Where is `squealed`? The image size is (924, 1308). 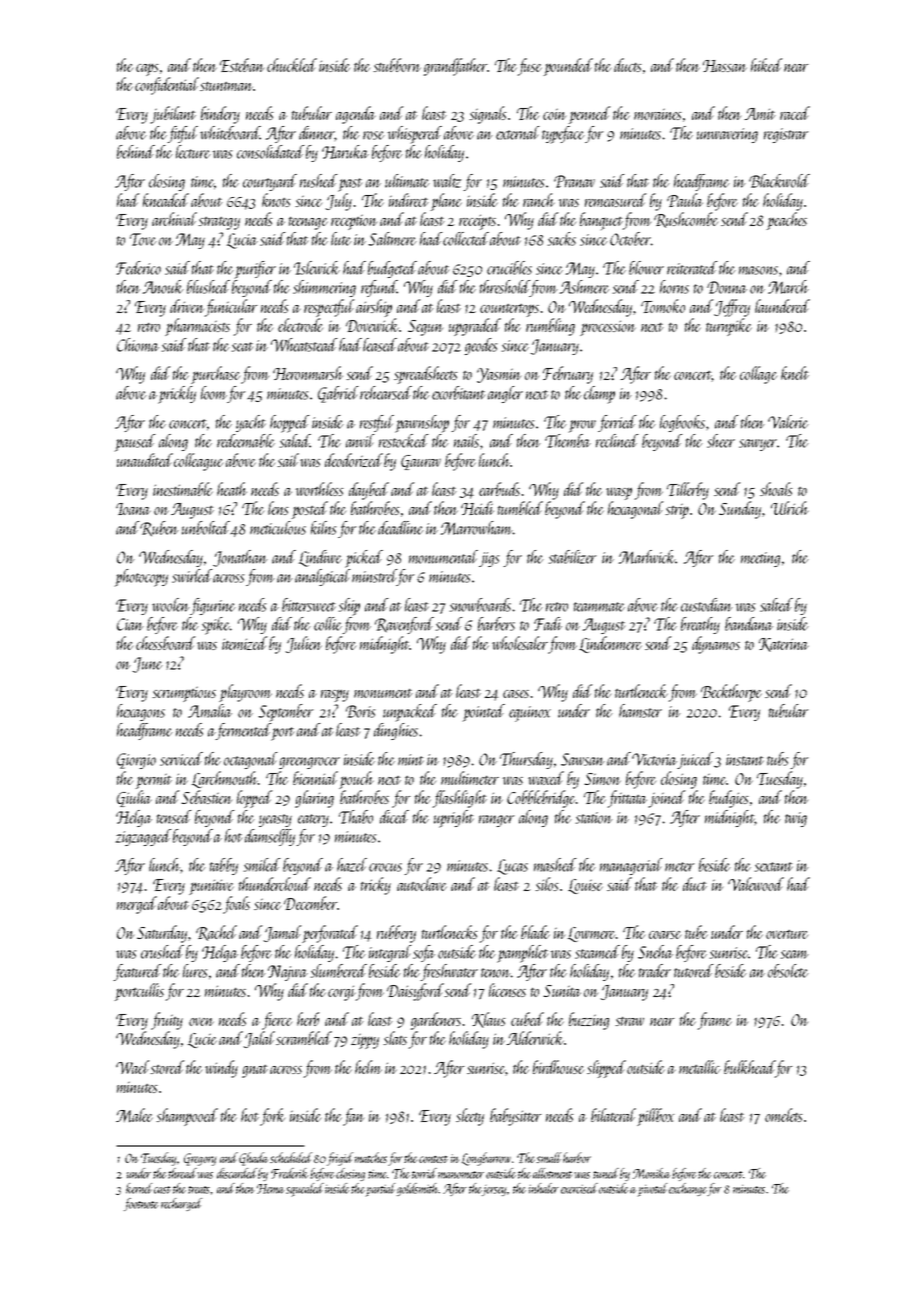
squealed is located at coordinates (305, 1190).
